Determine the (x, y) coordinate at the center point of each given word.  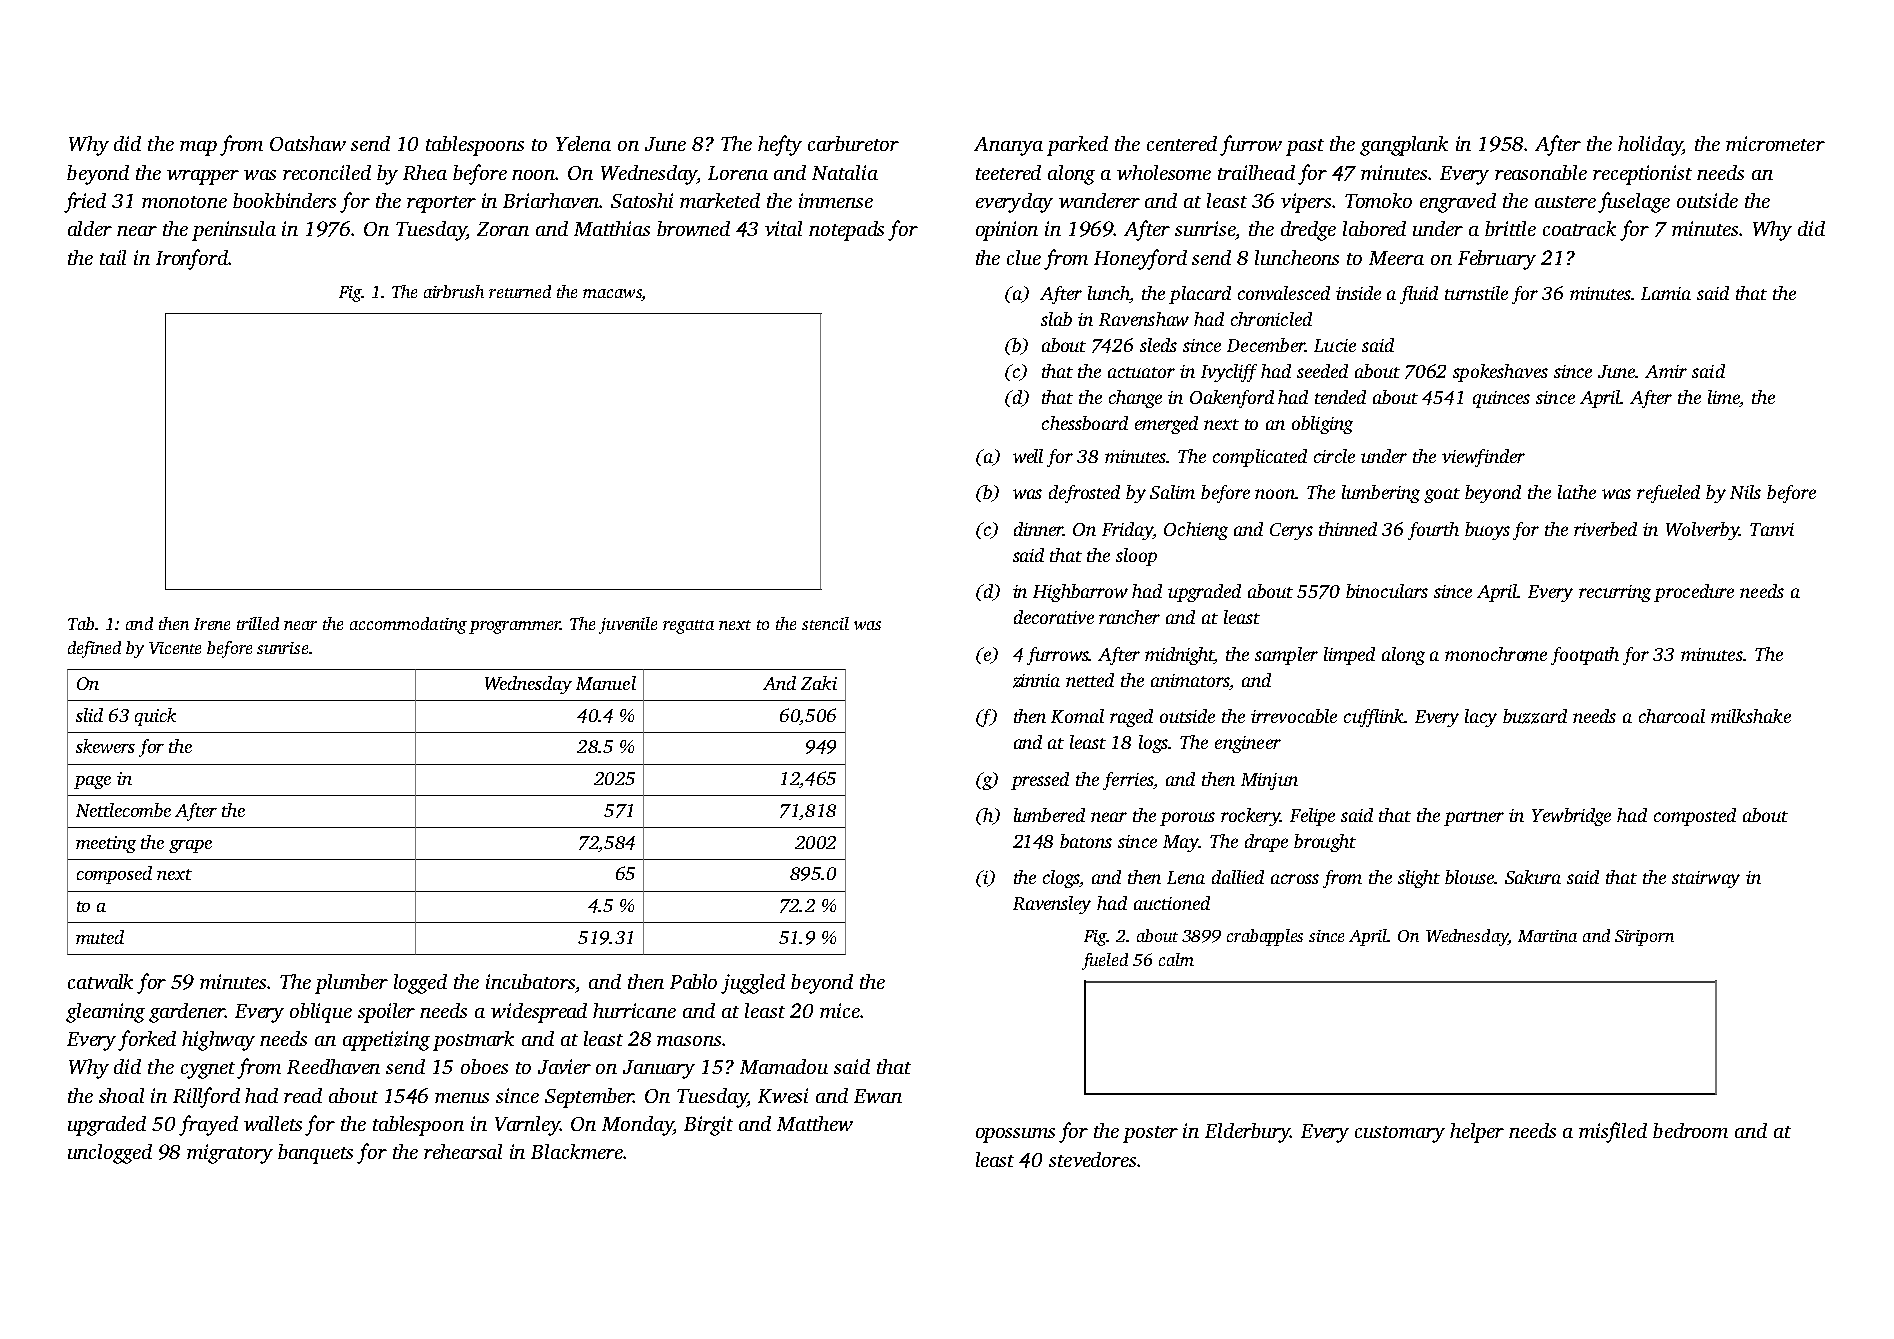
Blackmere (577, 1151)
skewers (105, 746)
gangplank (1404, 146)
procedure (1694, 593)
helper (1477, 1133)
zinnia (1036, 681)
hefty (780, 145)
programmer (514, 627)
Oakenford (1232, 399)
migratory (230, 1154)
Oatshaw (308, 143)
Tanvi (1772, 529)
